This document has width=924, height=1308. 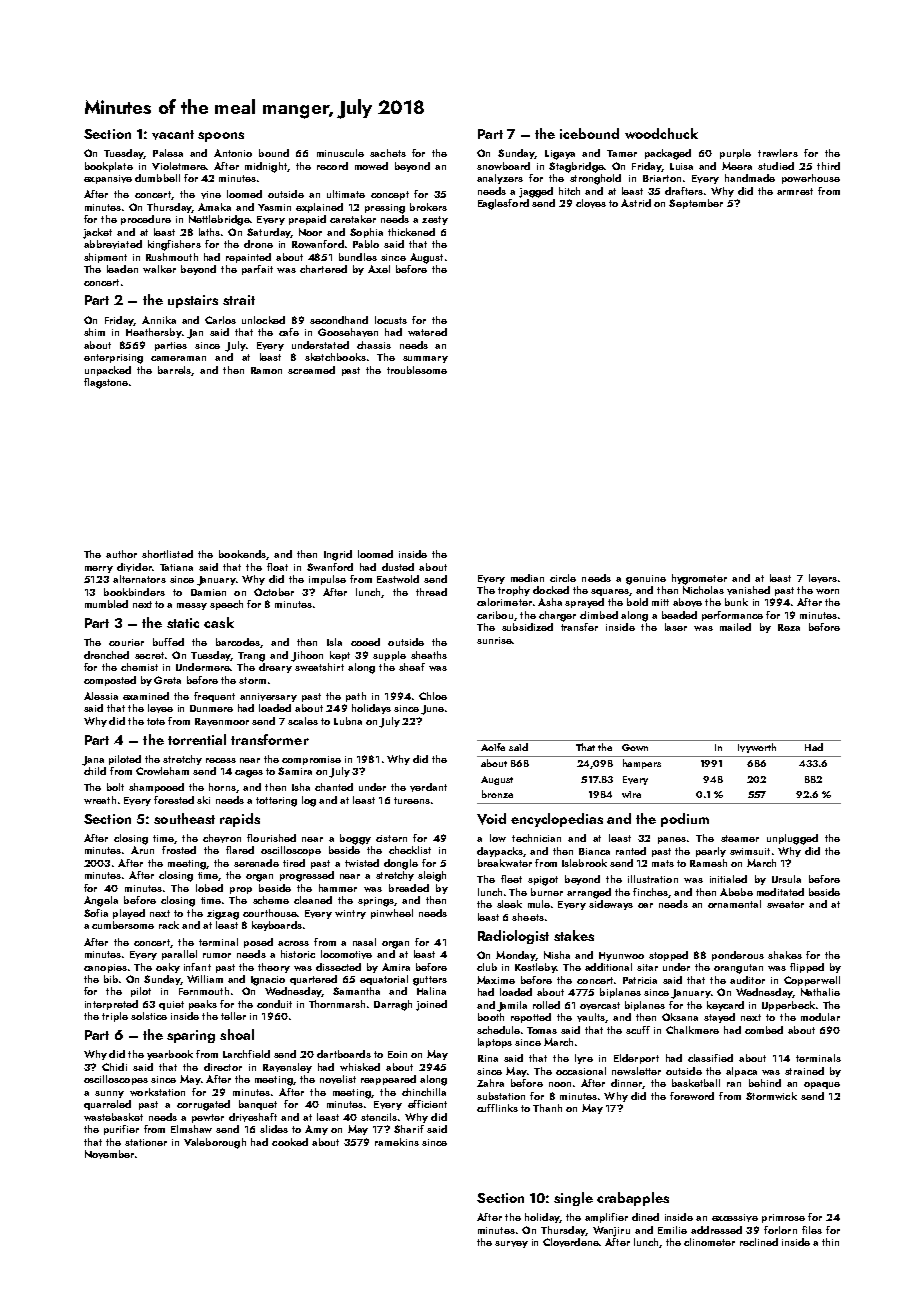 What do you see at coordinates (498, 1030) in the document?
I see `schedule` at bounding box center [498, 1030].
